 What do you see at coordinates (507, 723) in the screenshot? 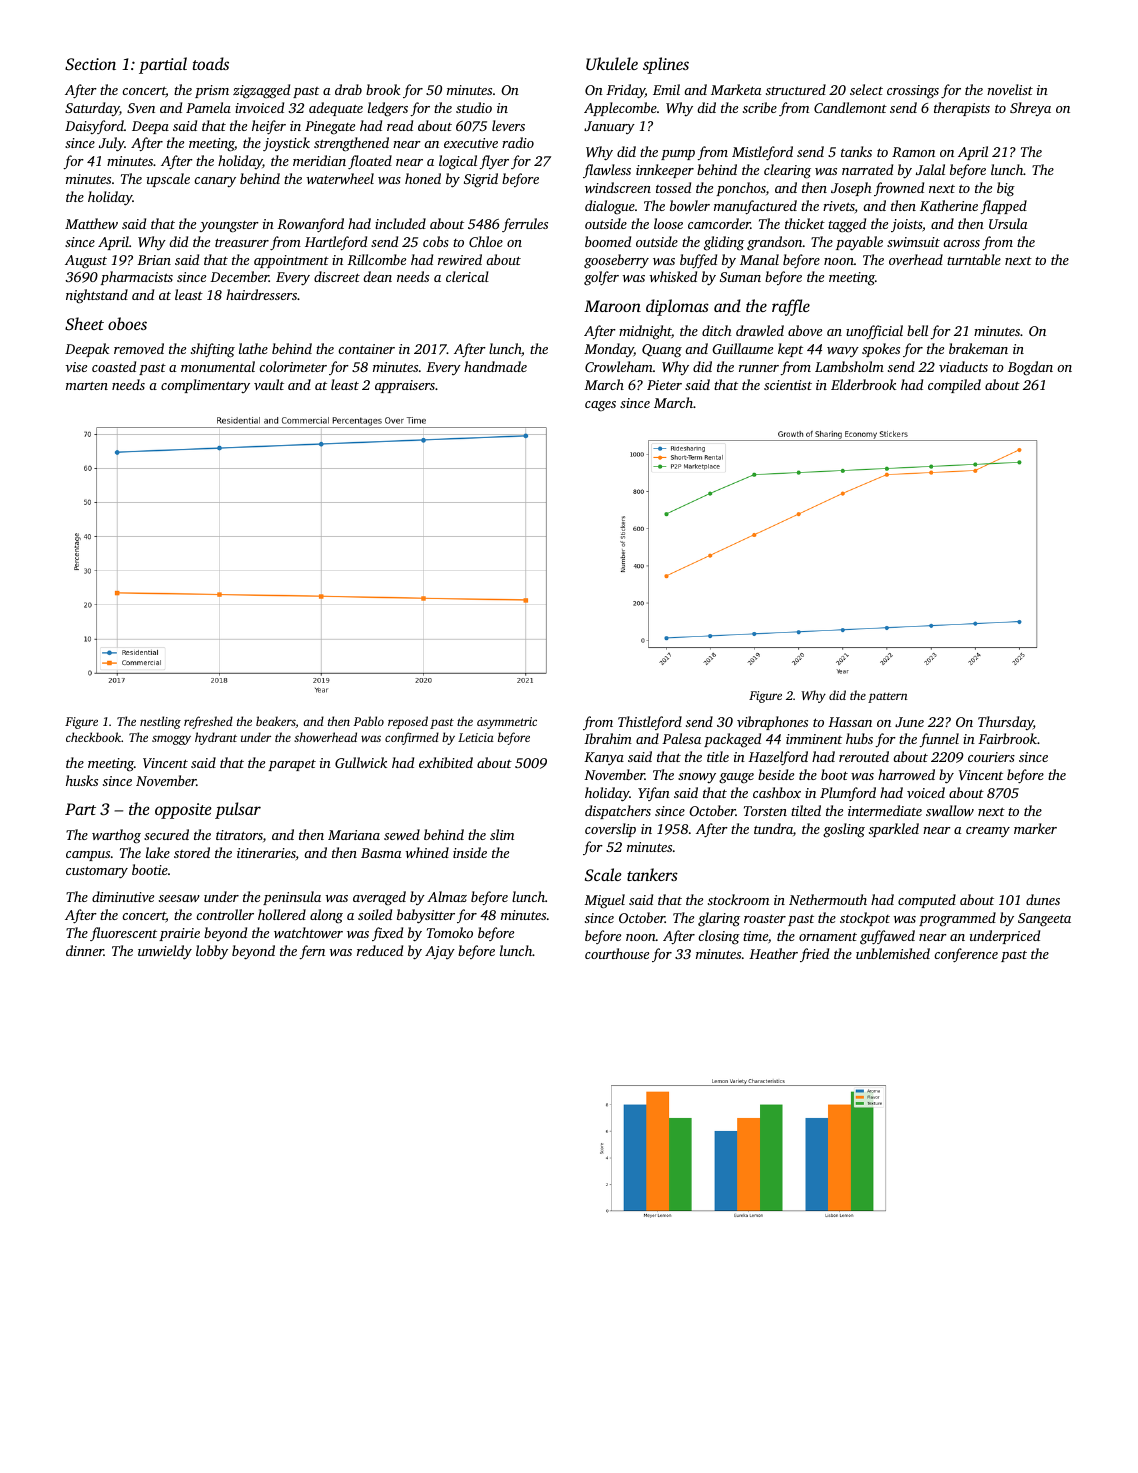
I see `asymmetric` at bounding box center [507, 723].
